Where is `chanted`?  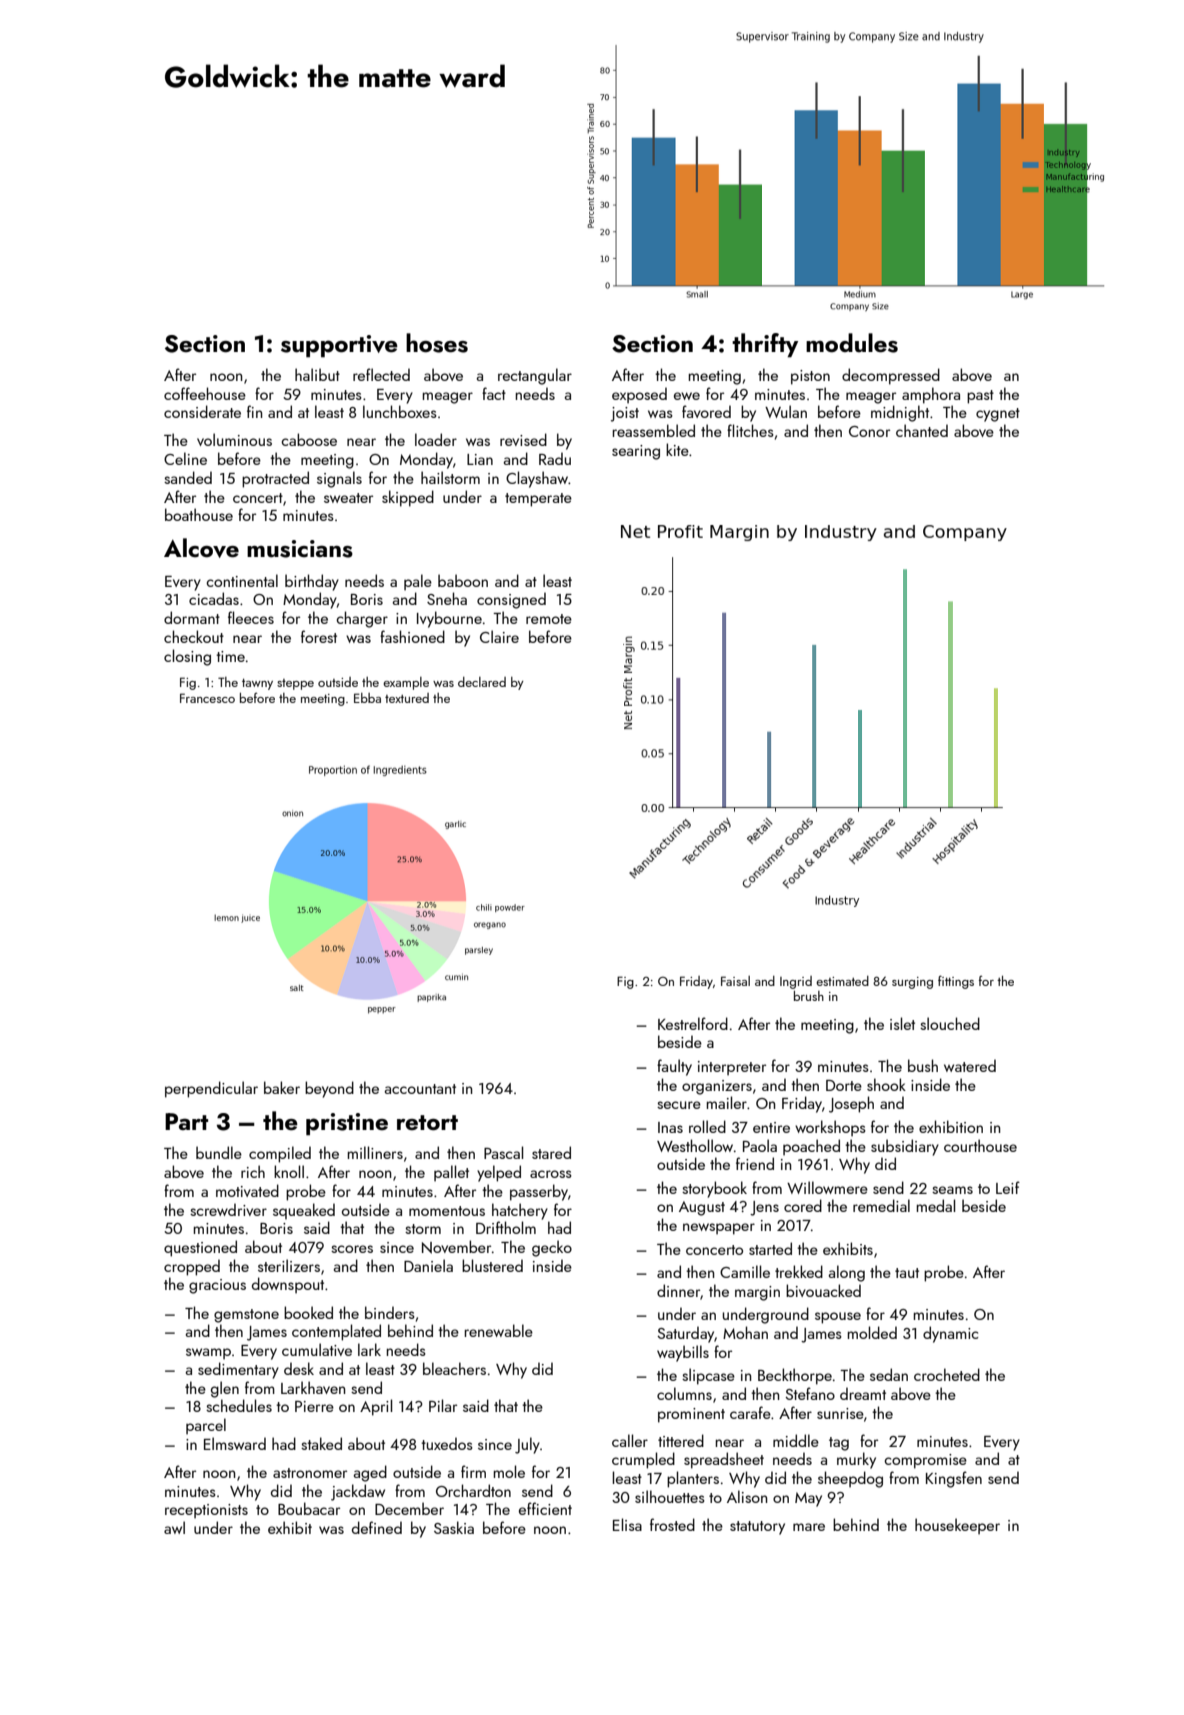
chanted is located at coordinates (922, 430).
